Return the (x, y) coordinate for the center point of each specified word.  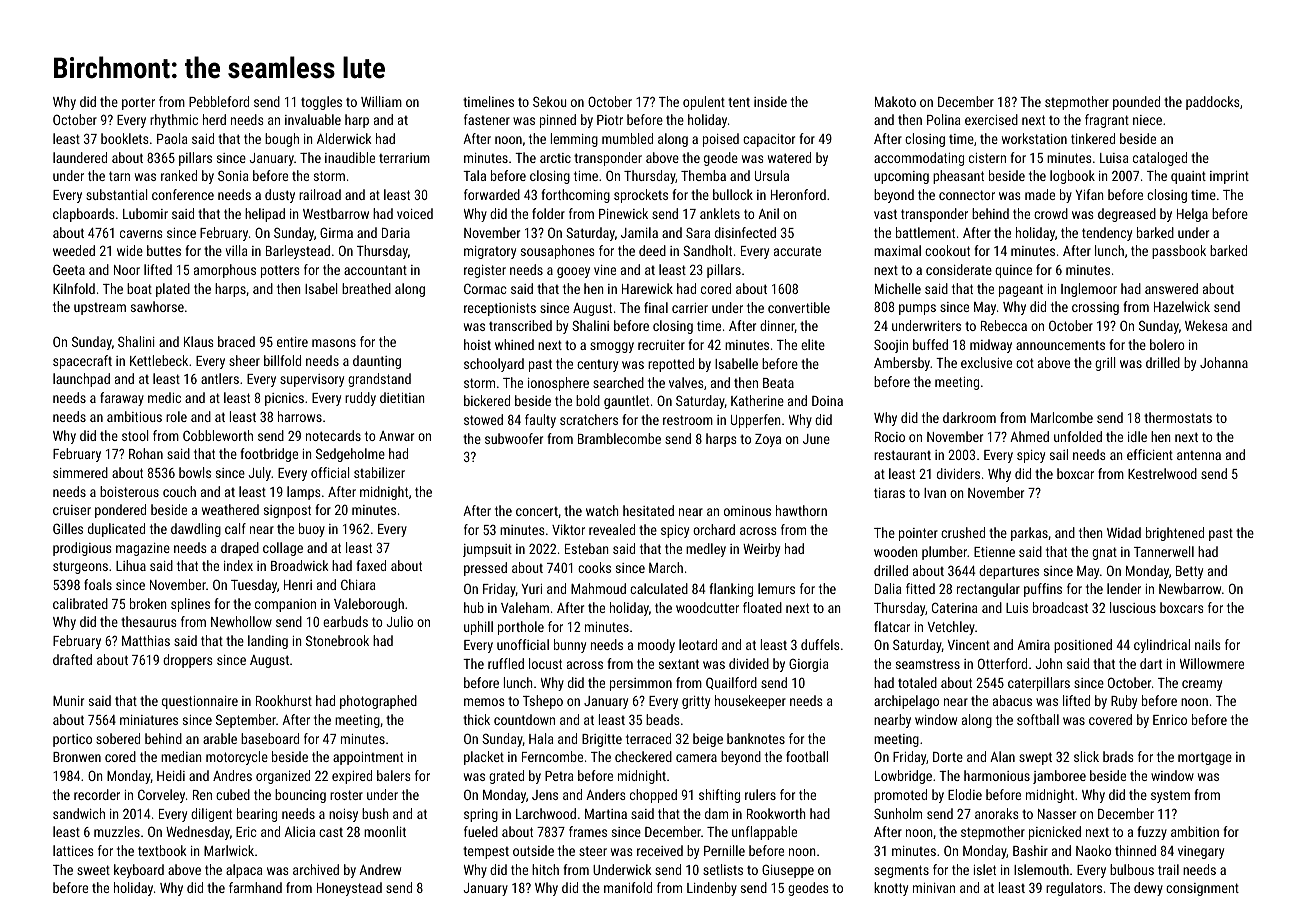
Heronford (798, 194)
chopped (653, 796)
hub (474, 607)
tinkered (1093, 138)
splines (190, 605)
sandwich (79, 813)
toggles (321, 103)
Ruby (1124, 702)
